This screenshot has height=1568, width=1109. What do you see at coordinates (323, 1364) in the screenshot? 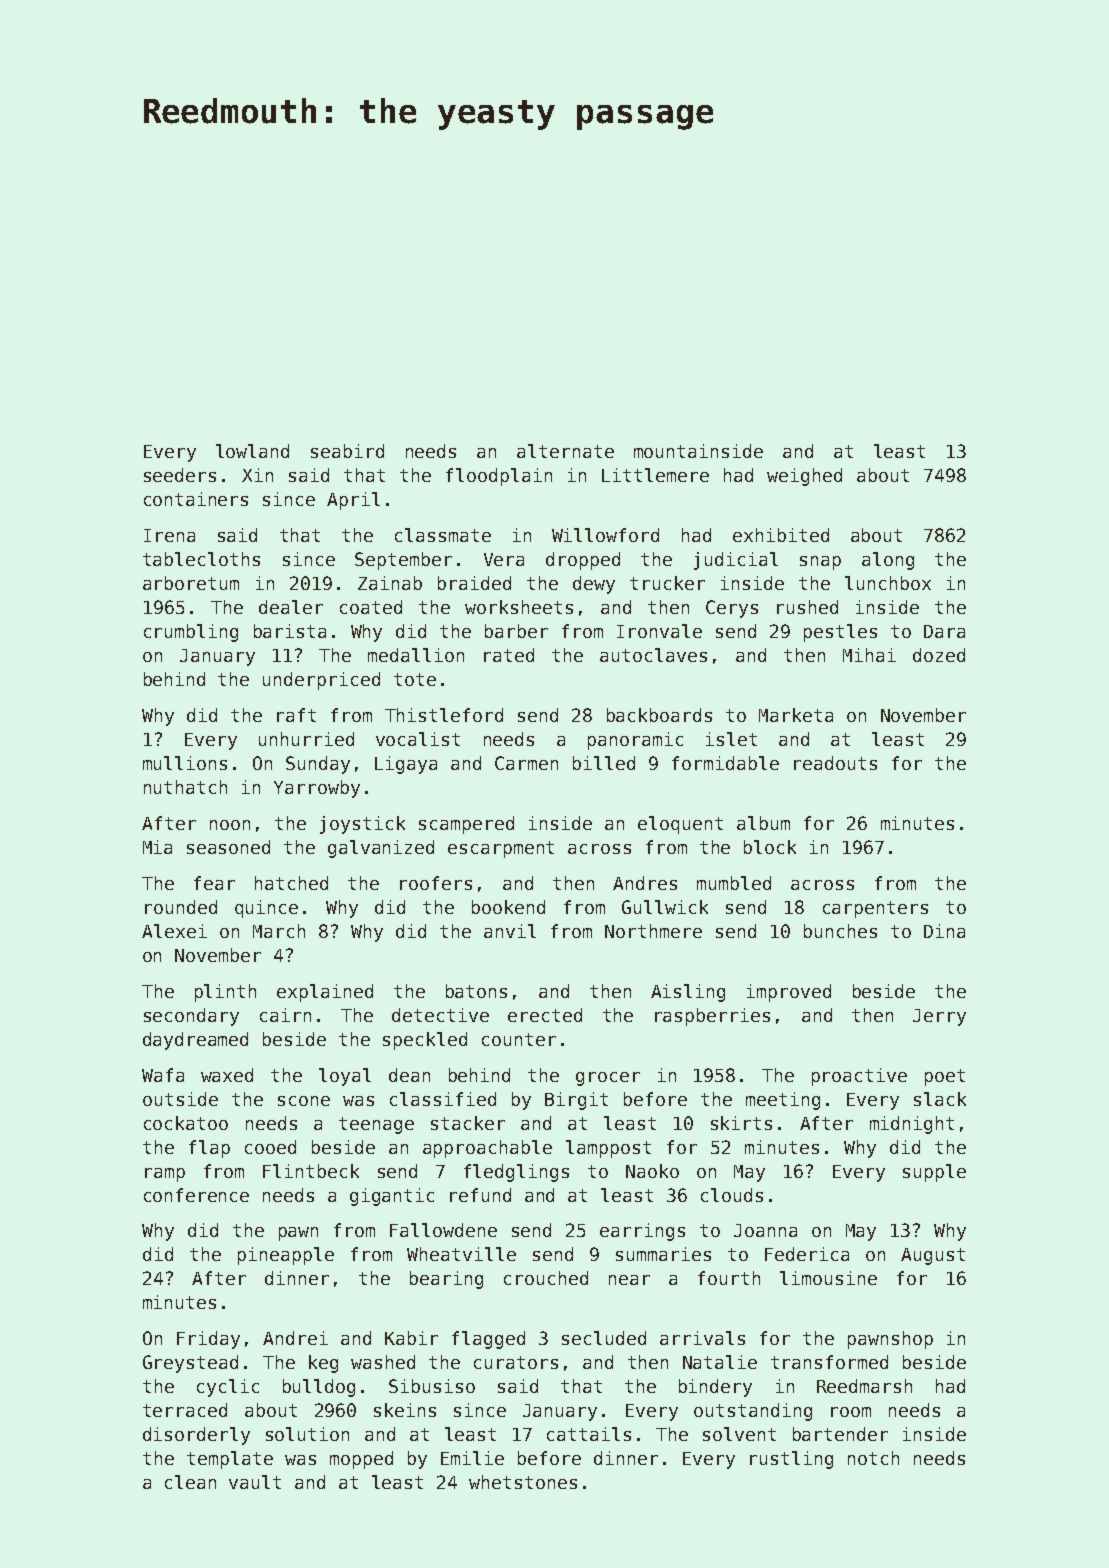
I see `keg` at bounding box center [323, 1364].
